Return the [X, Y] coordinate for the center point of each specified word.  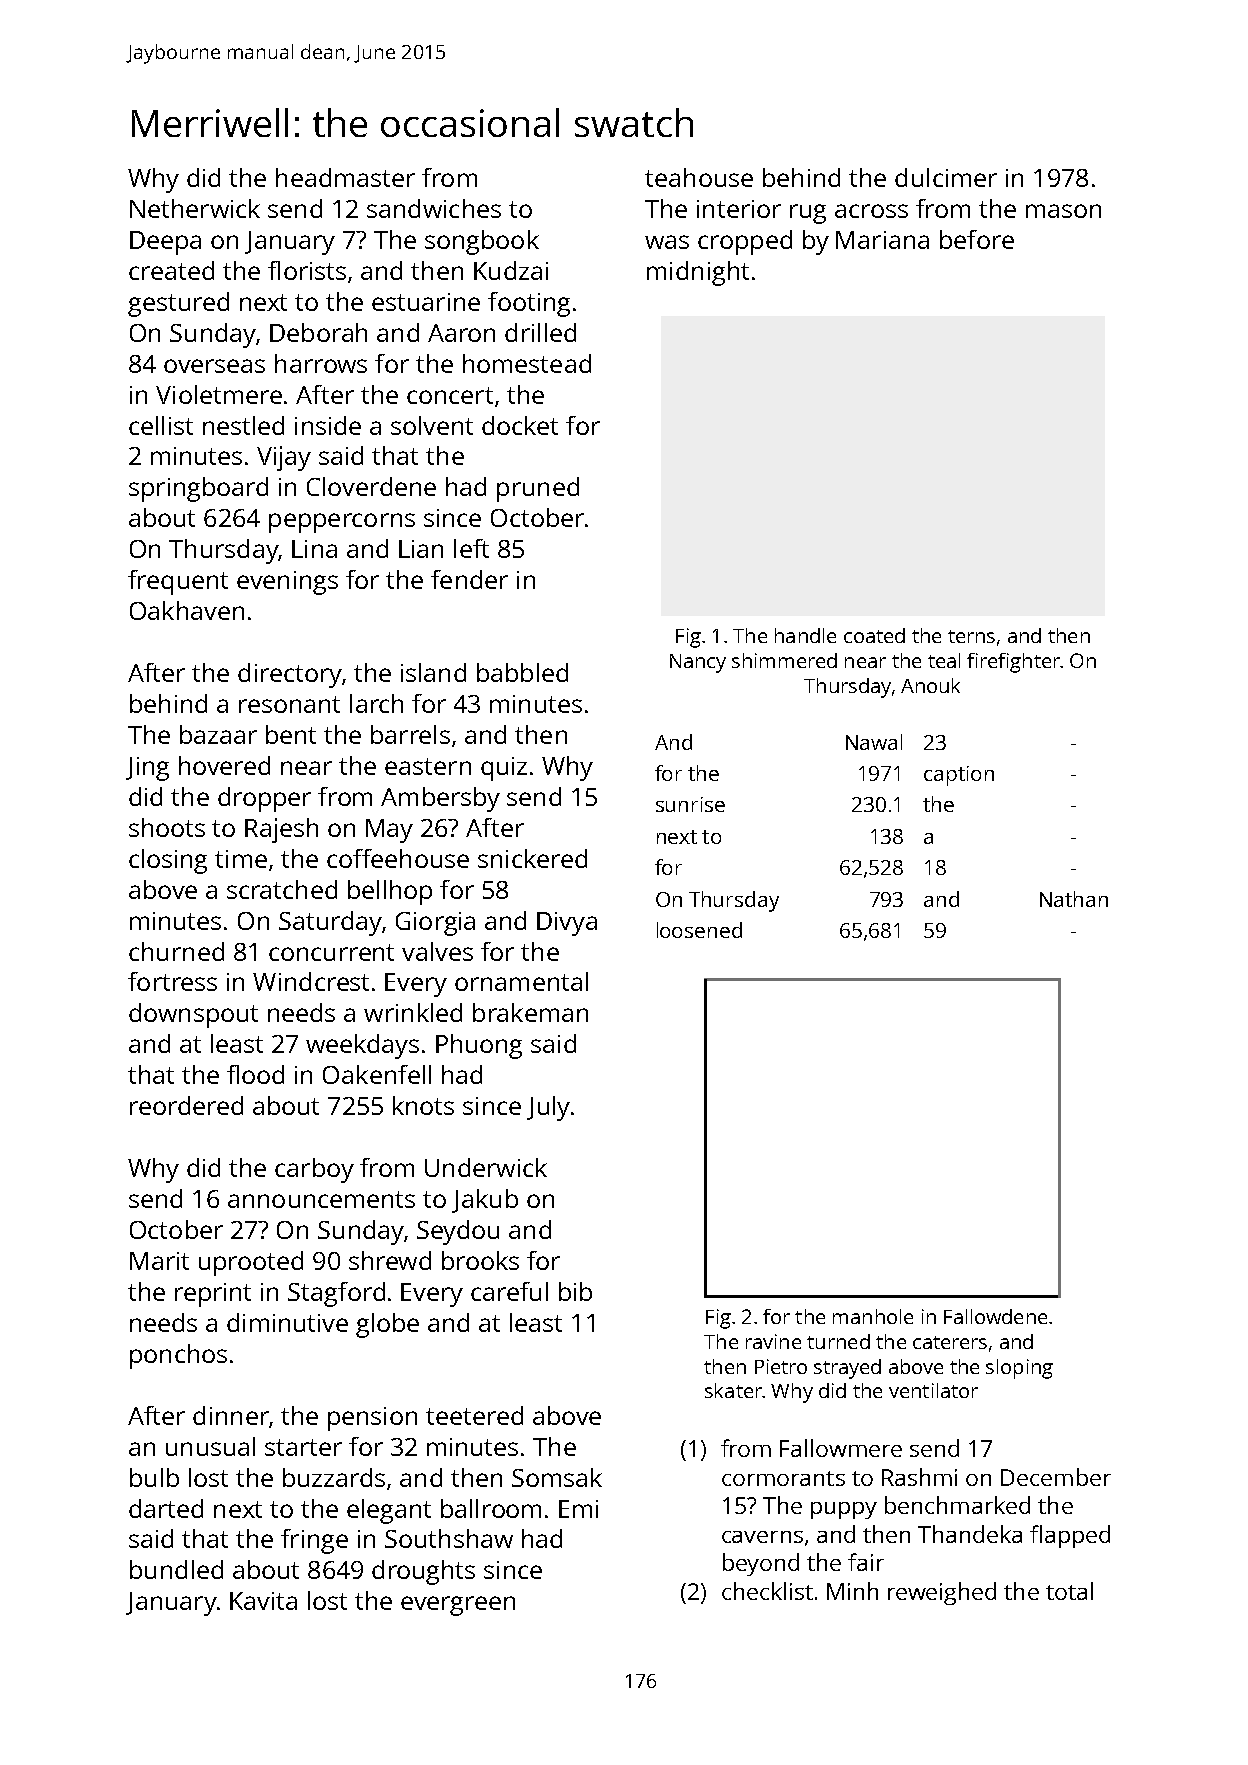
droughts [423, 1572]
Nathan [1074, 899]
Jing [147, 769]
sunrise [690, 804]
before [977, 239]
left [471, 548]
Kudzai [511, 270]
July [548, 1108]
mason [1063, 211]
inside [328, 425]
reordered [186, 1105]
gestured [178, 304]
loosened [699, 930]
